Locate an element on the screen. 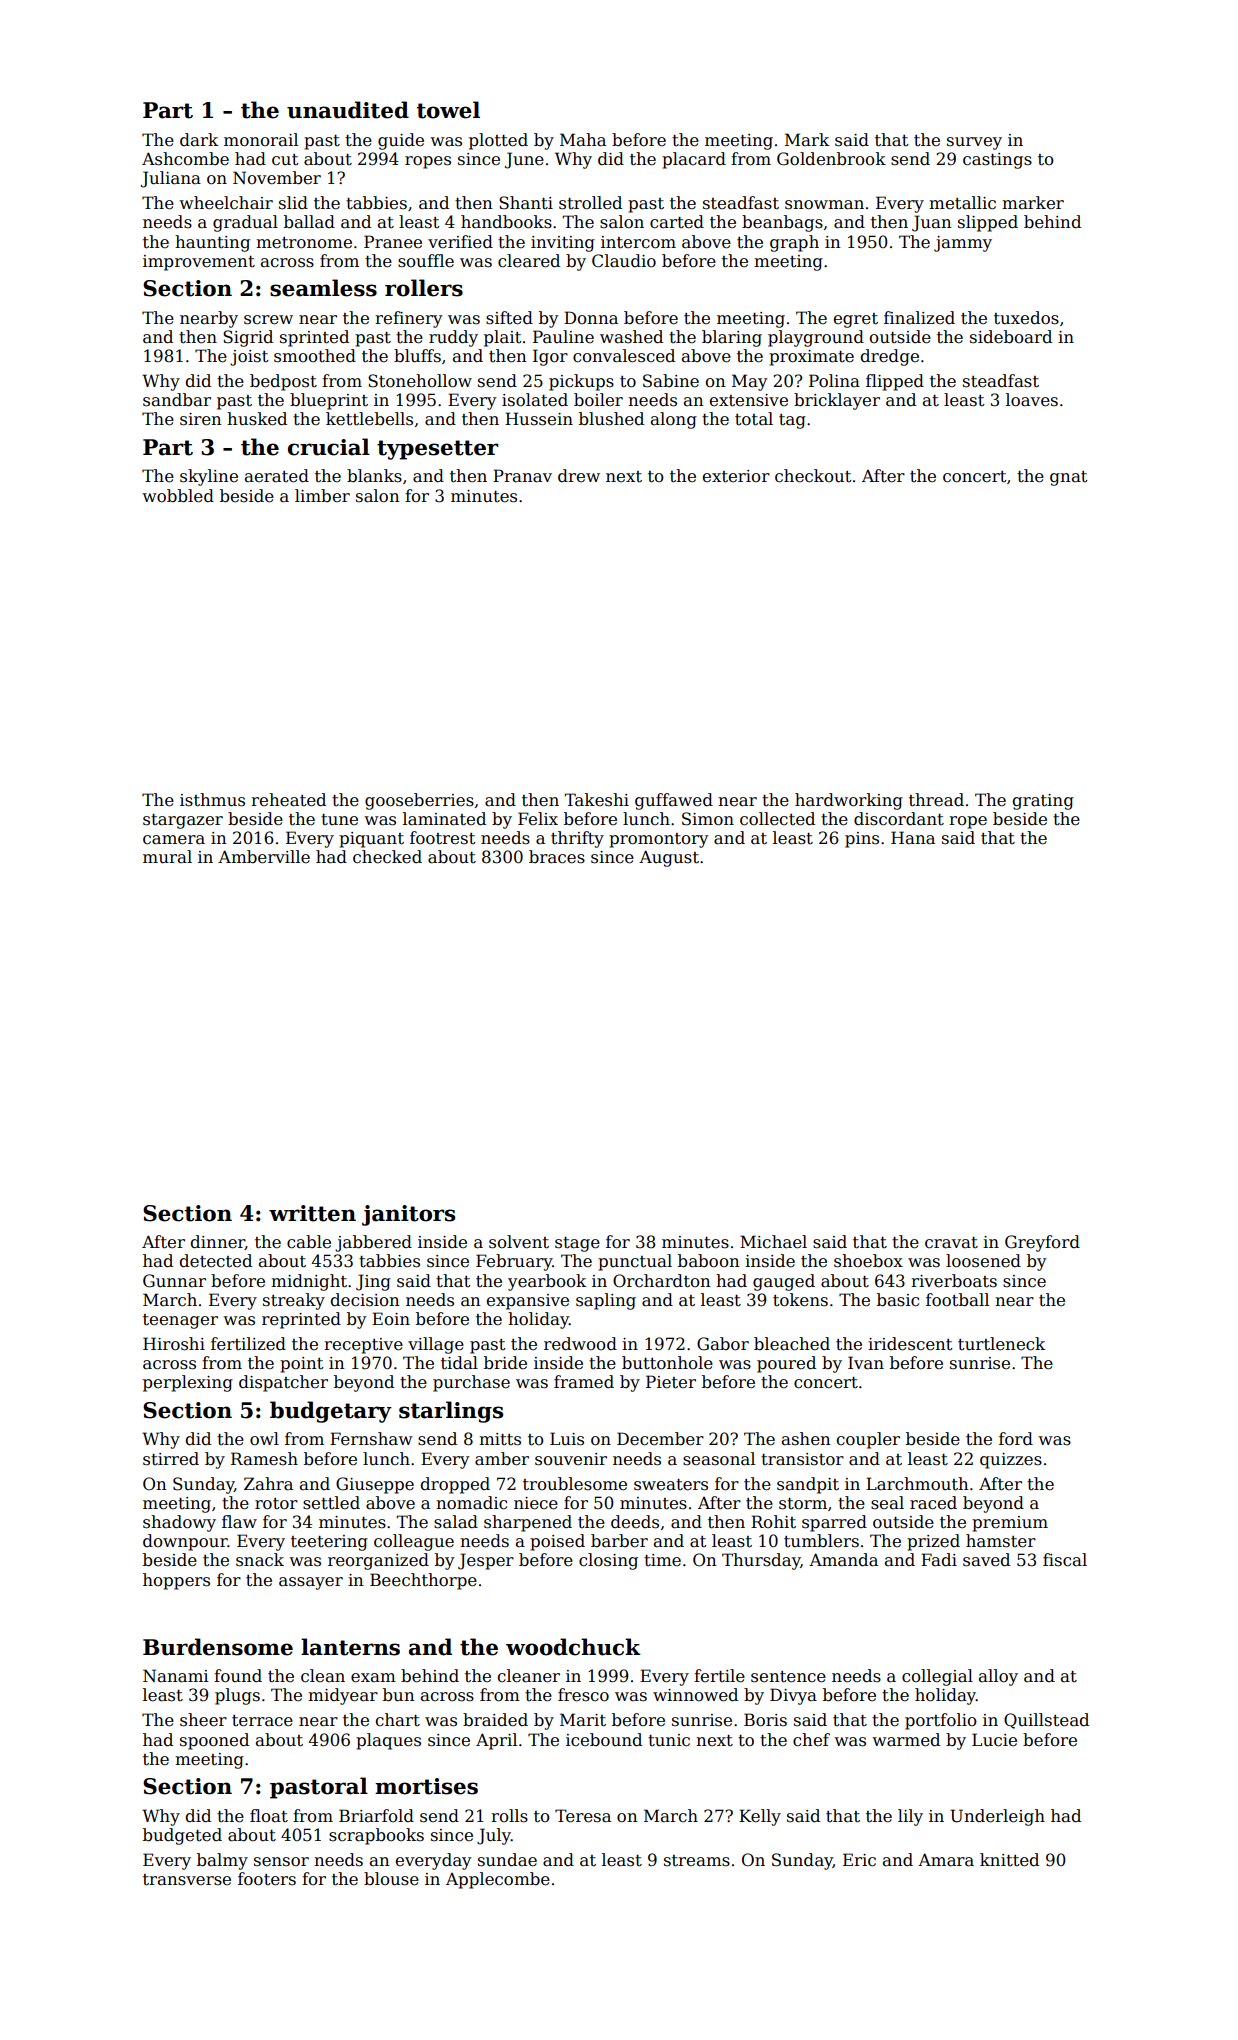  loosened is located at coordinates (983, 1261).
